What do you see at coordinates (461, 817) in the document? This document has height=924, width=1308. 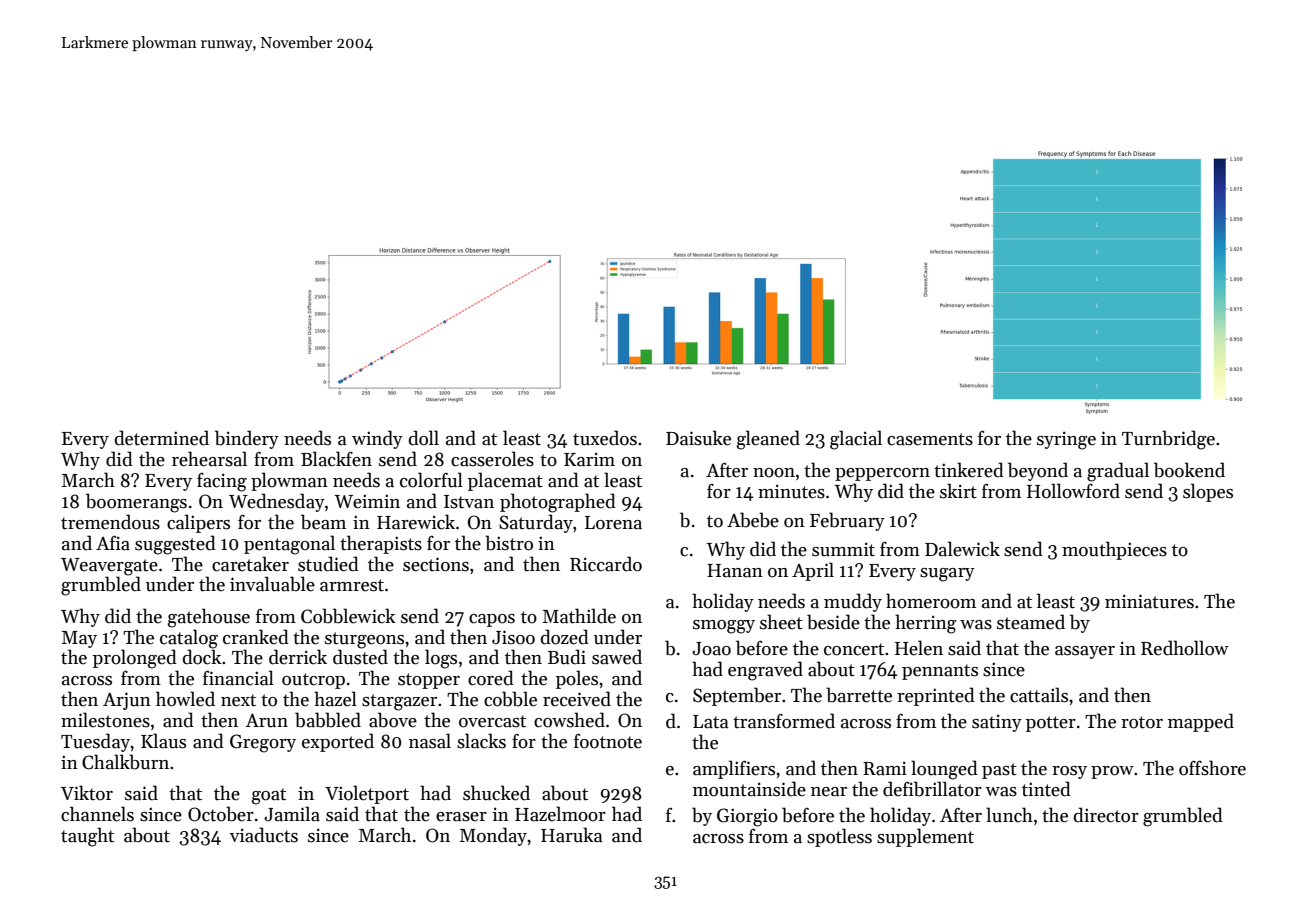 I see `eraser` at bounding box center [461, 817].
